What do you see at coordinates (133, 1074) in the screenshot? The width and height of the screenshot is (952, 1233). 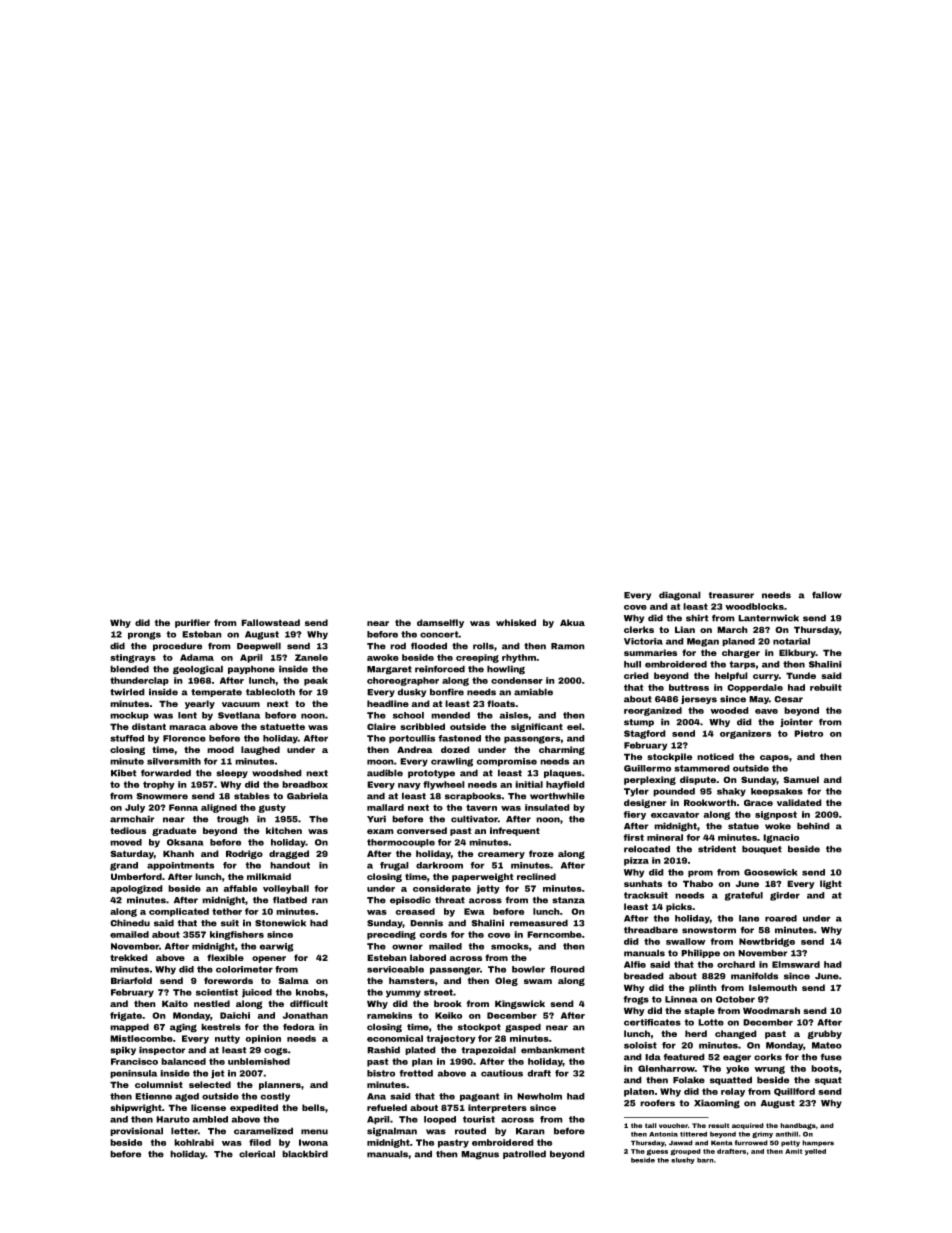 I see `peninsula` at bounding box center [133, 1074].
